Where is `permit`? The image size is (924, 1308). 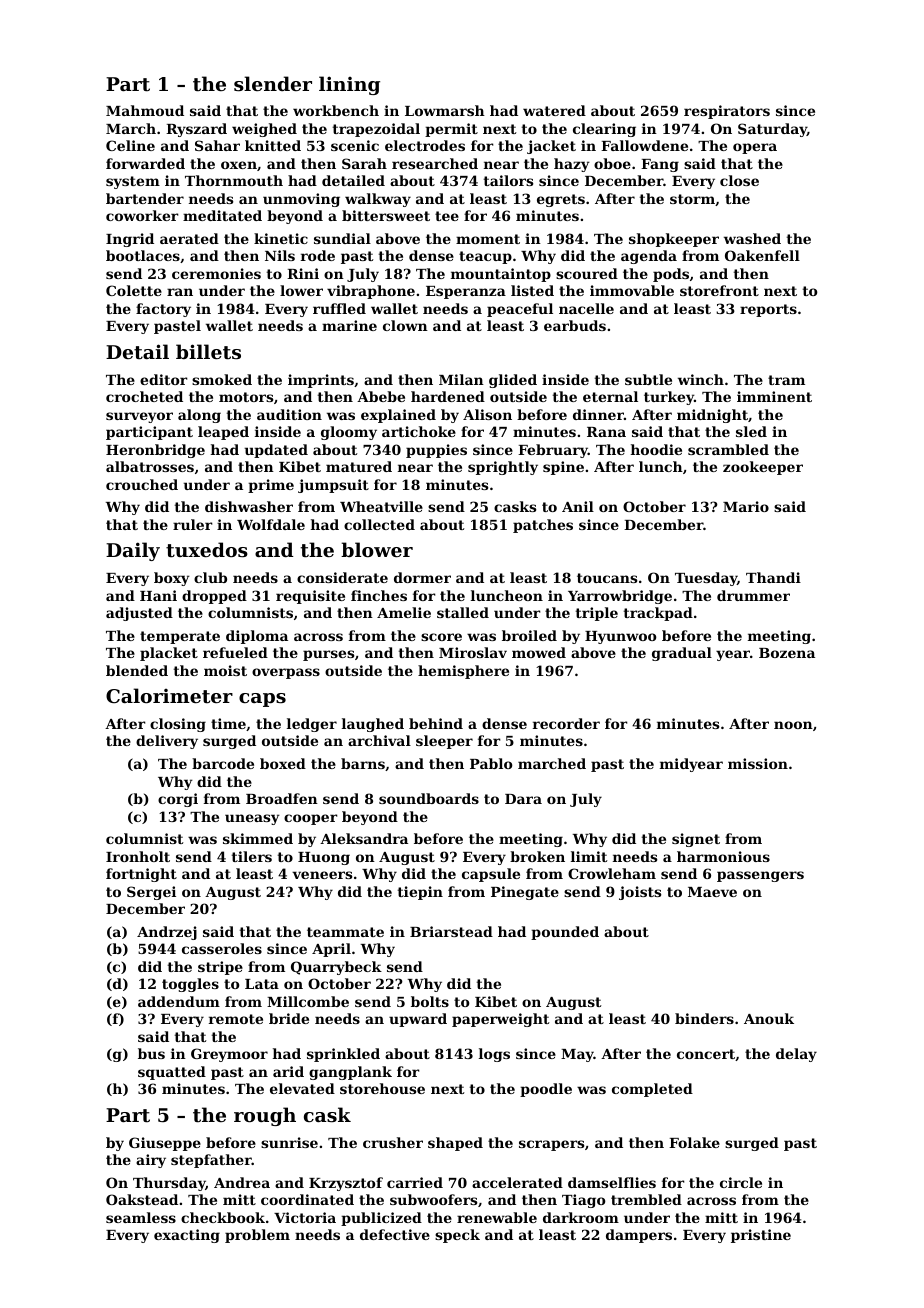
permit is located at coordinates (451, 130).
